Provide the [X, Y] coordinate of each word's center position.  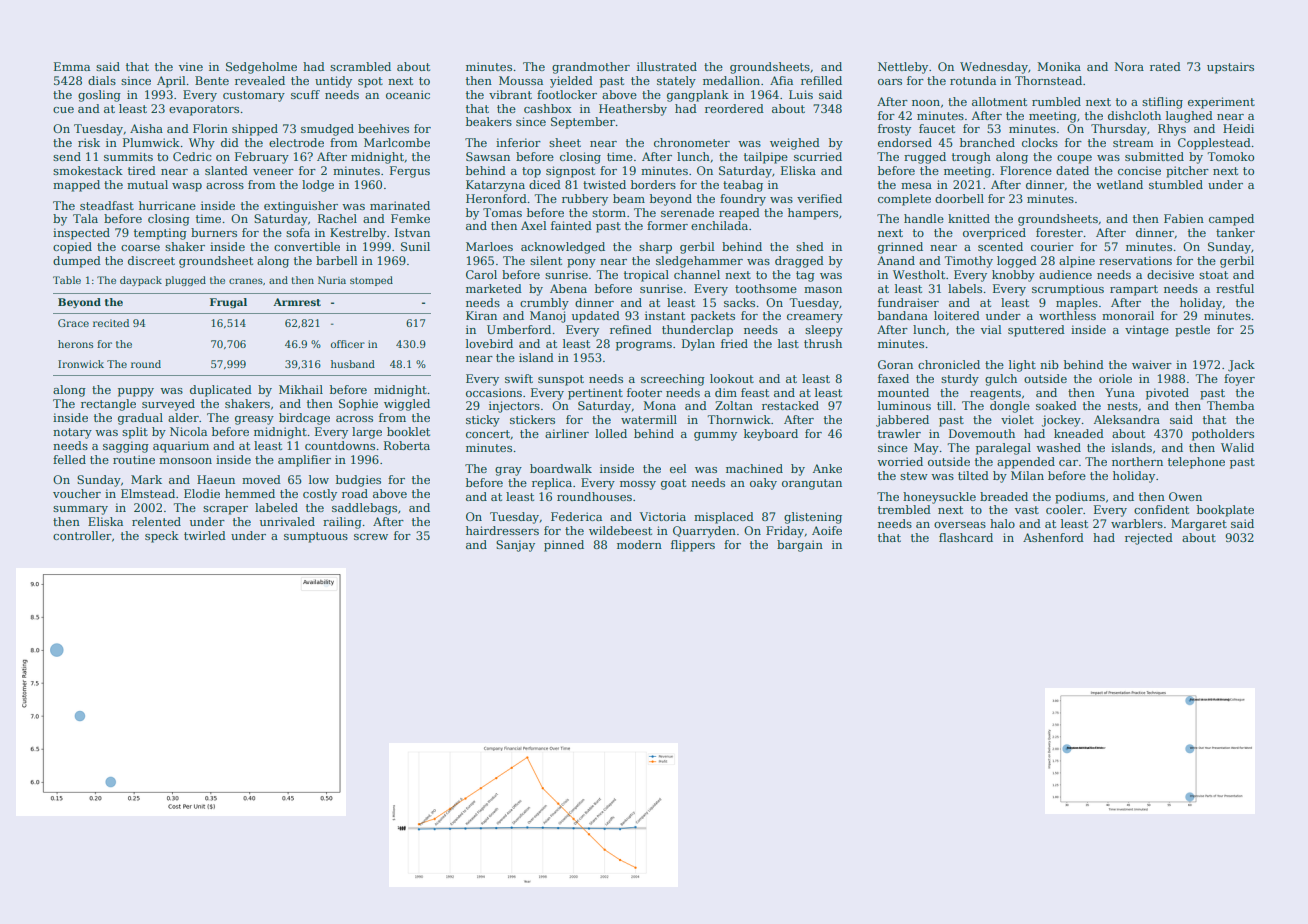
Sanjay [515, 546]
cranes [246, 281]
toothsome [766, 288]
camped [1231, 220]
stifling [1162, 103]
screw [371, 537]
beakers [489, 121]
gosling [99, 96]
